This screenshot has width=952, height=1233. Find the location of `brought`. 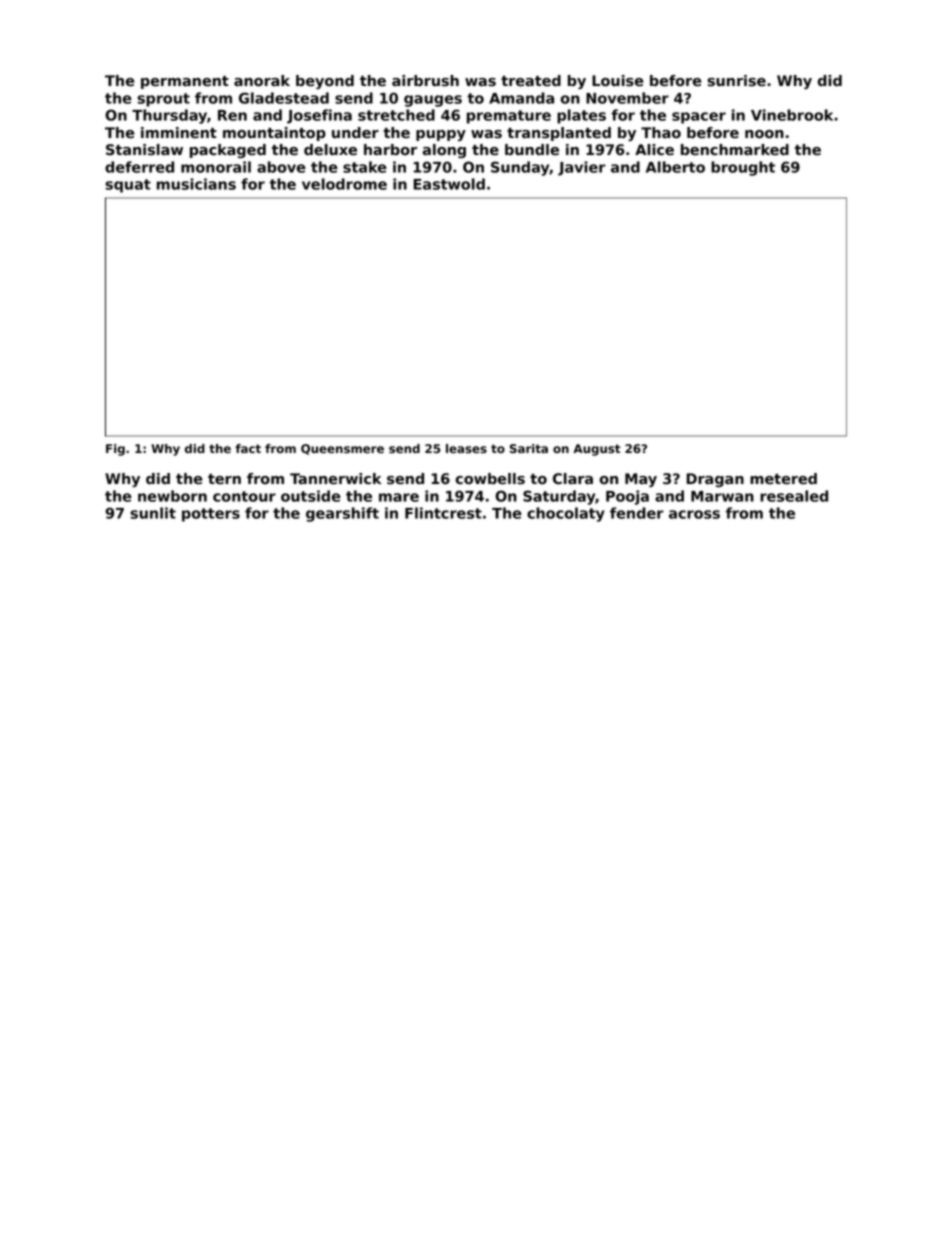

brought is located at coordinates (743, 168).
